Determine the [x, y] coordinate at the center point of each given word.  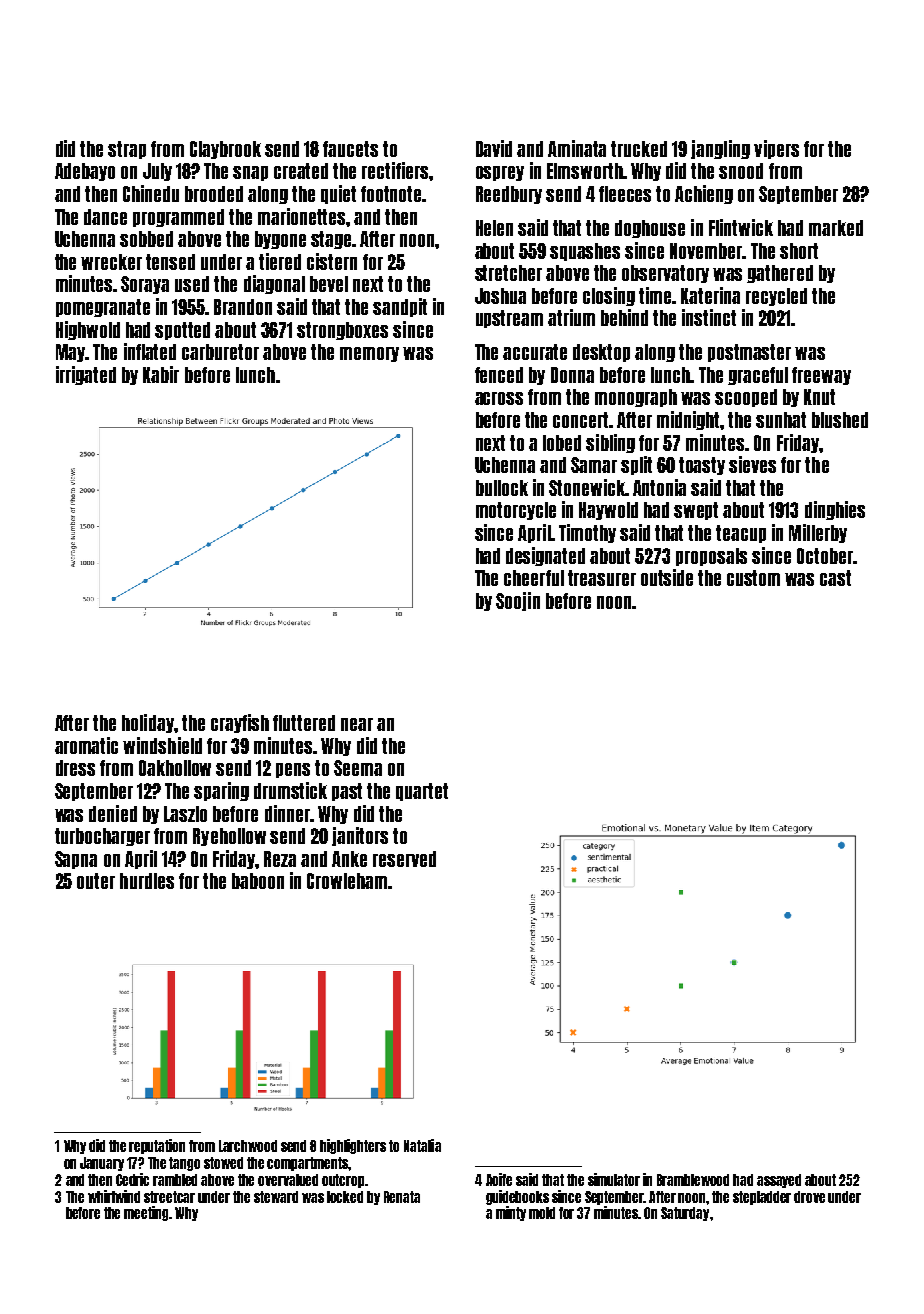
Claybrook [225, 150]
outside [667, 577]
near [357, 724]
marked [836, 228]
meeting [147, 1213]
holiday [148, 723]
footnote [391, 194]
